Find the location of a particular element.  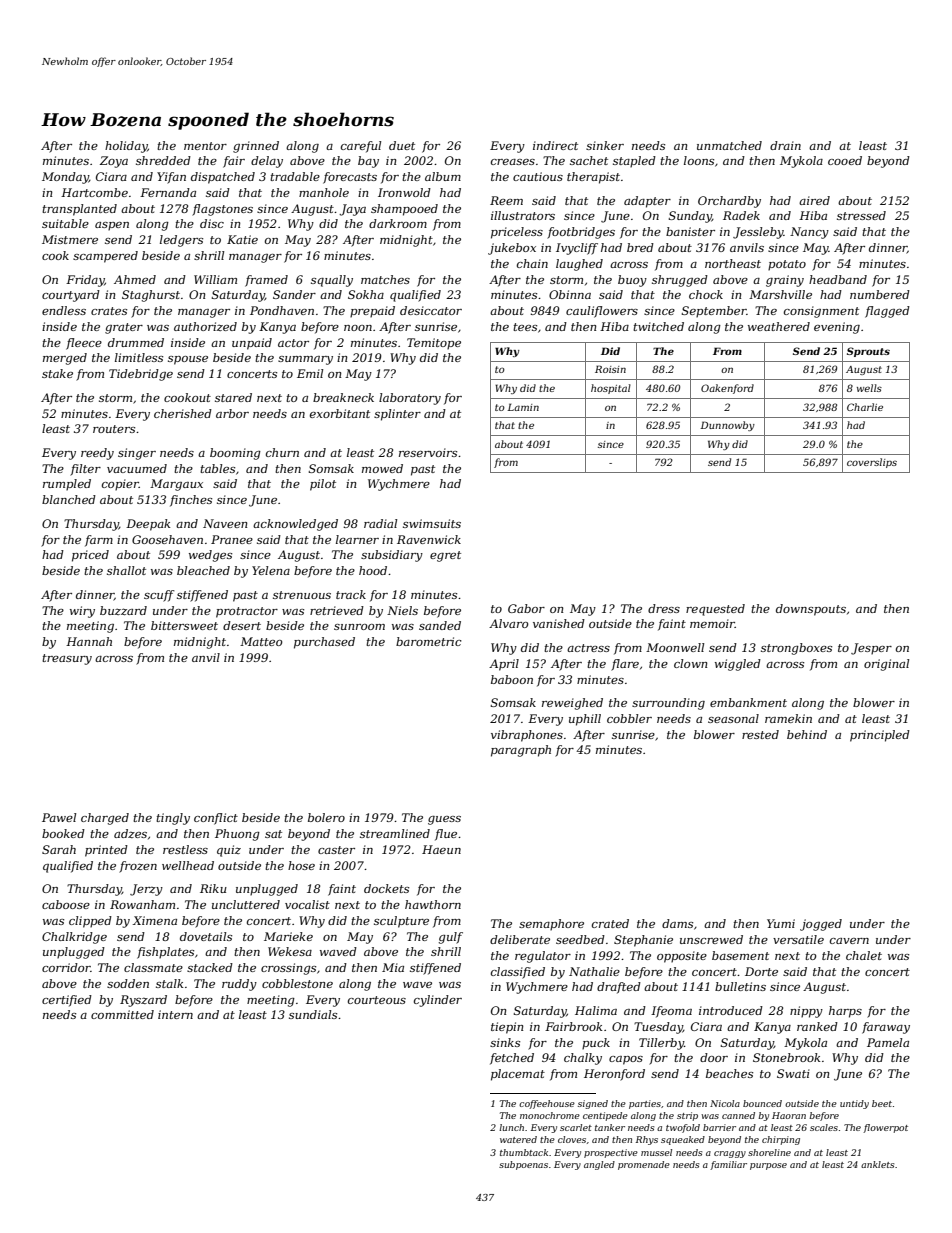

delay is located at coordinates (267, 162).
